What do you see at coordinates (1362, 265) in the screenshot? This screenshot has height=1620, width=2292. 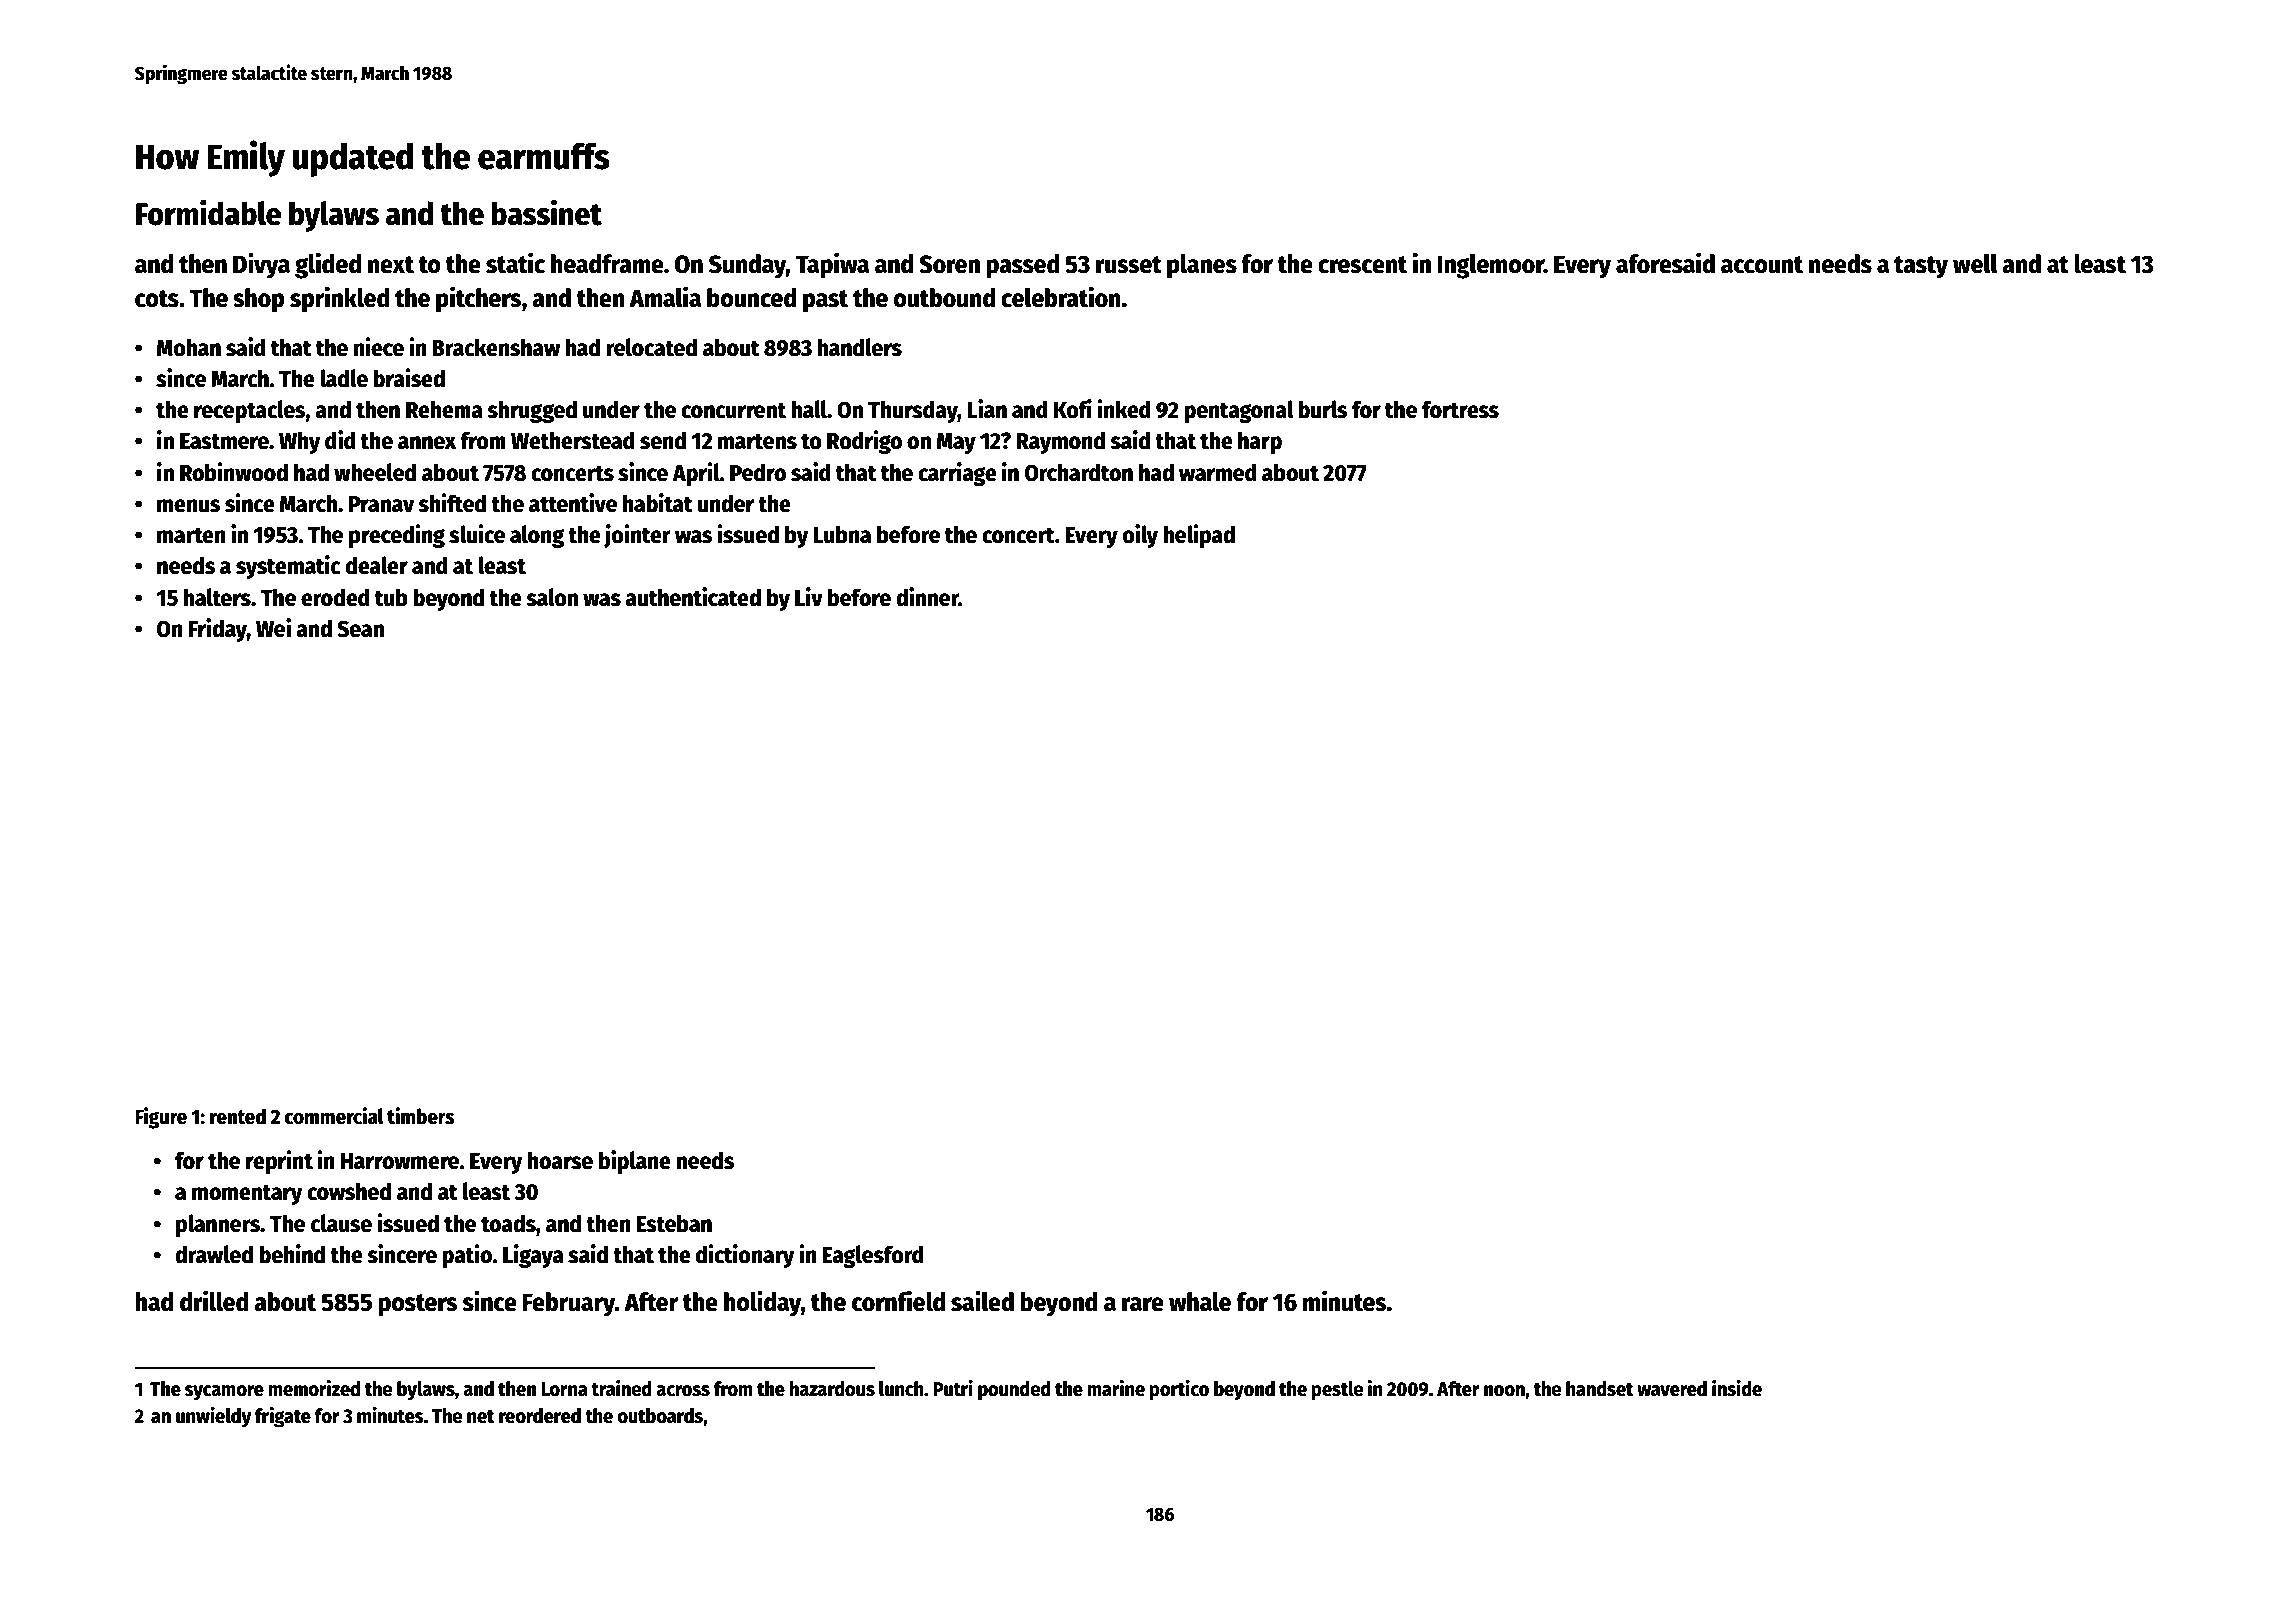 I see `crescent` at bounding box center [1362, 265].
